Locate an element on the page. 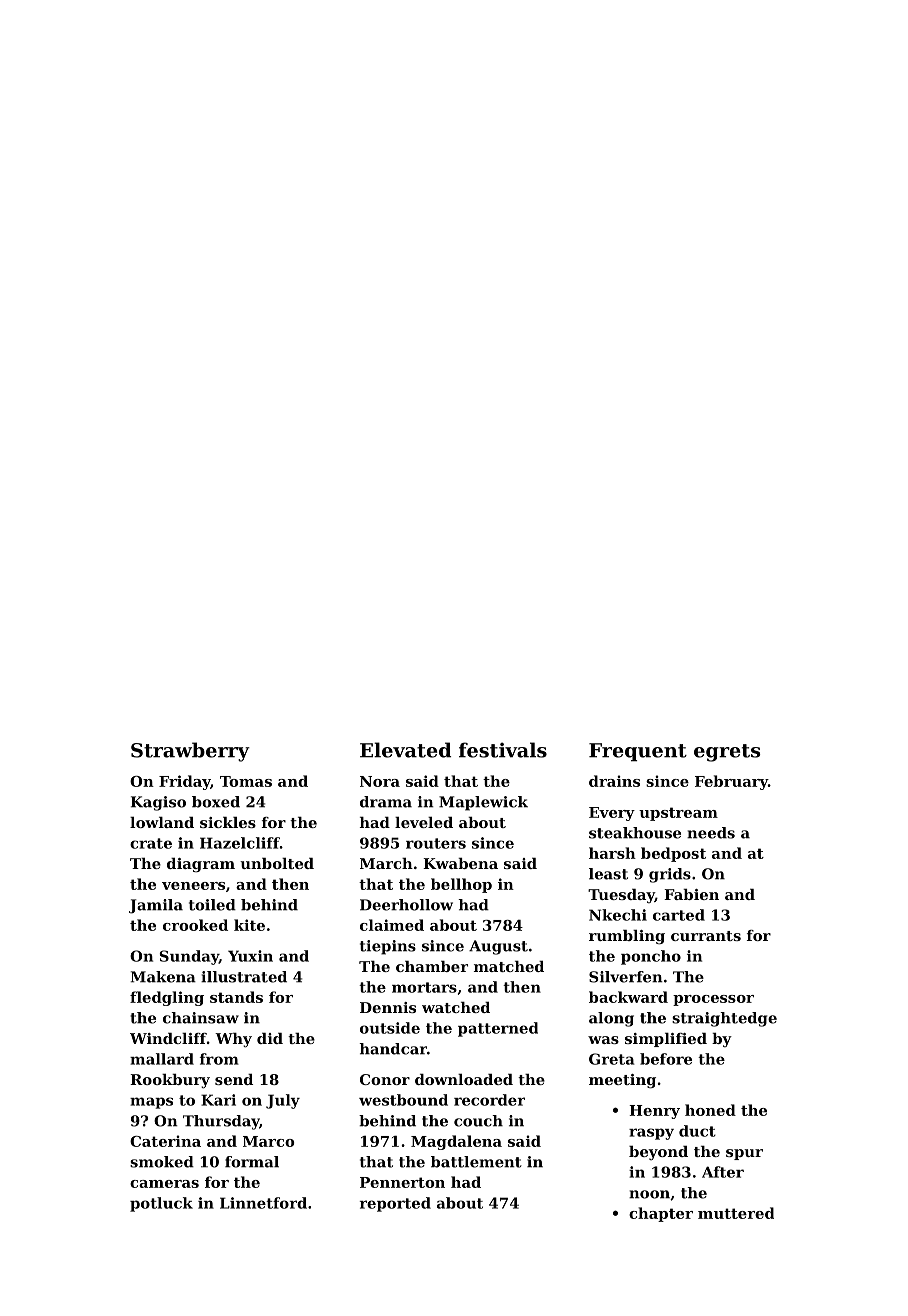  straightedge is located at coordinates (724, 1019).
